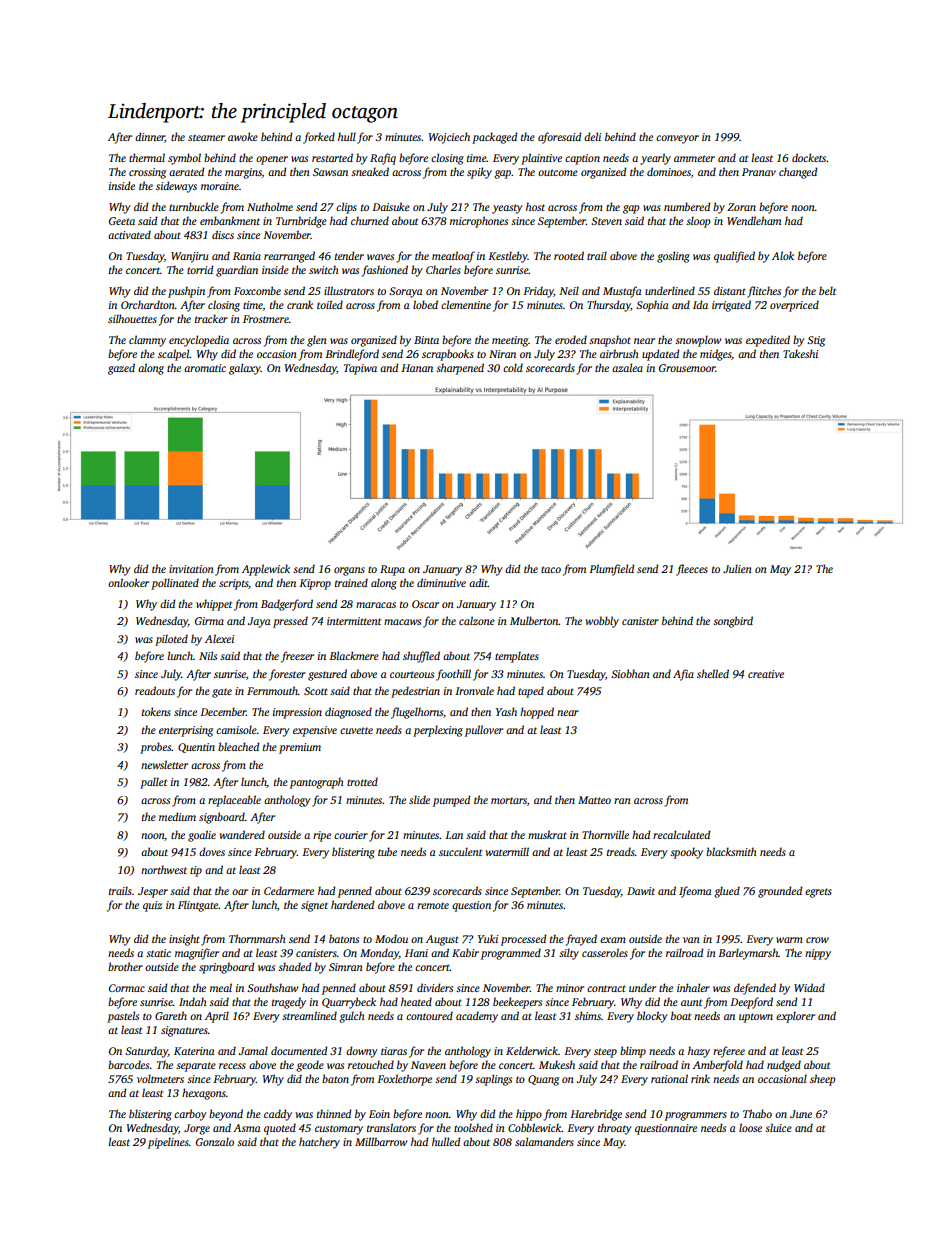 This page has width=952, height=1233. What do you see at coordinates (508, 257) in the page?
I see `Kestleby` at bounding box center [508, 257].
